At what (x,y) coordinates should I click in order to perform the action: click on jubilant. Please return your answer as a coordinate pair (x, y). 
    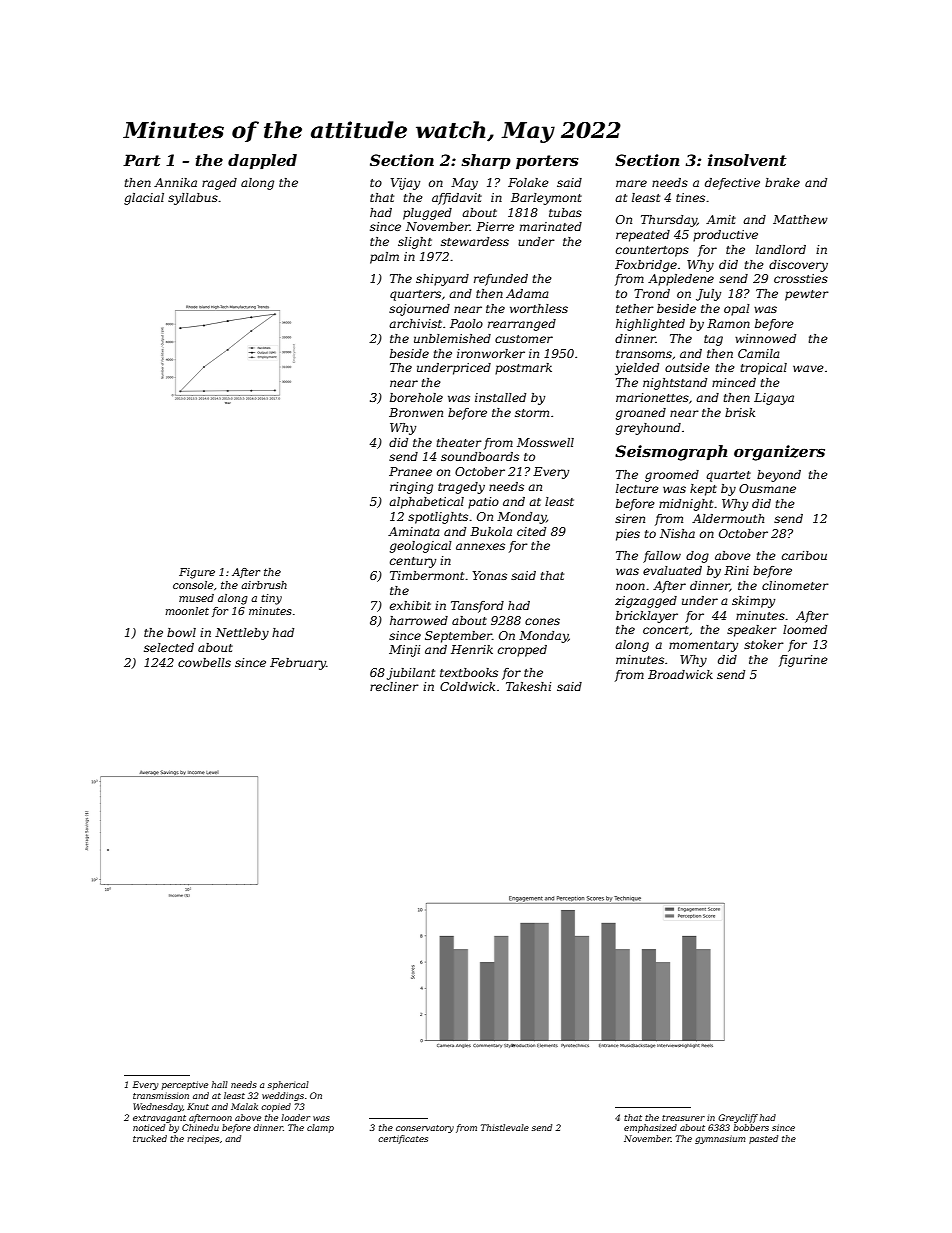
    Looking at the image, I should click on (411, 674).
